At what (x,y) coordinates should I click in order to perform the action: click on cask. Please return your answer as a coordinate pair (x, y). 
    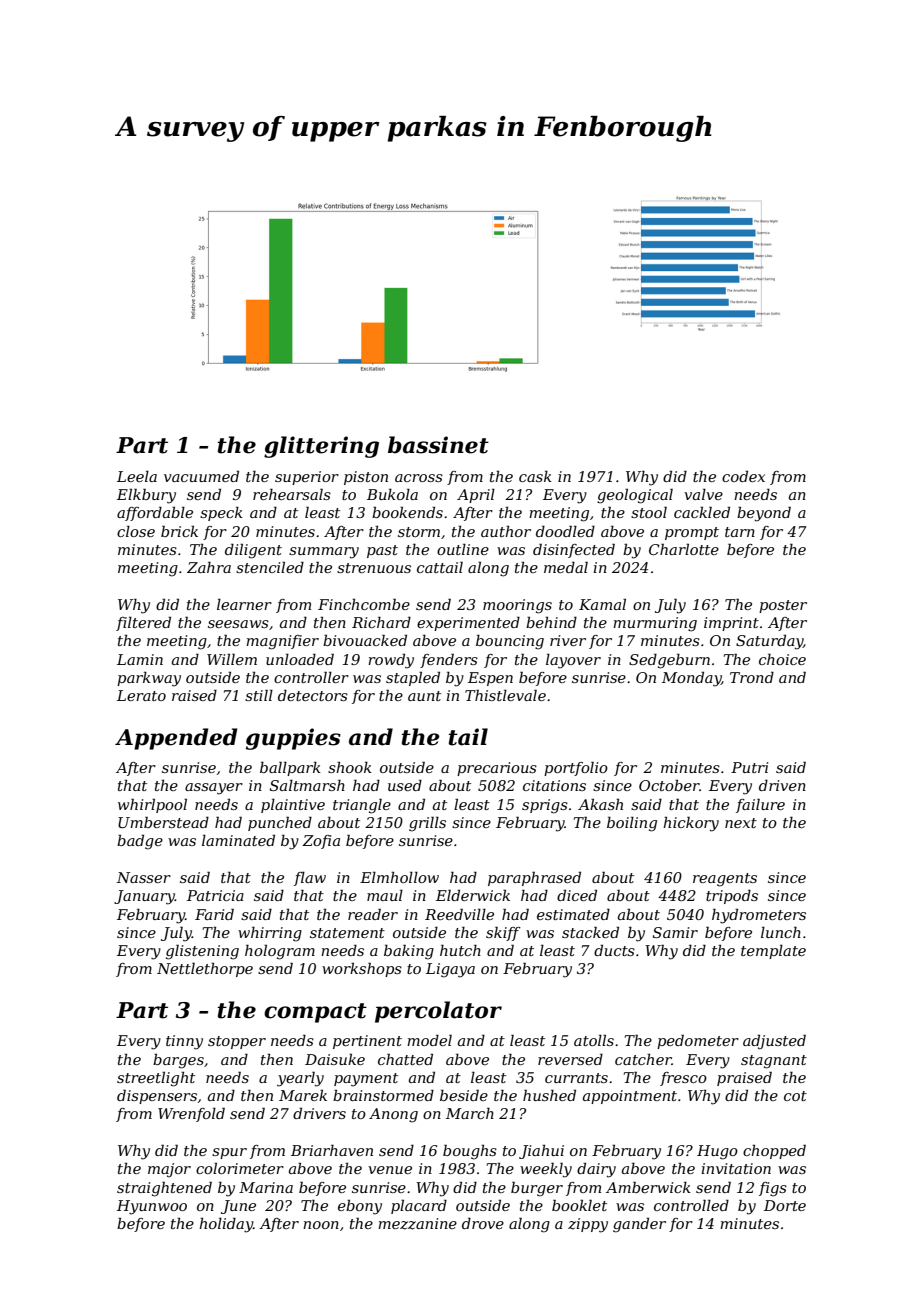
    Looking at the image, I should click on (535, 476).
